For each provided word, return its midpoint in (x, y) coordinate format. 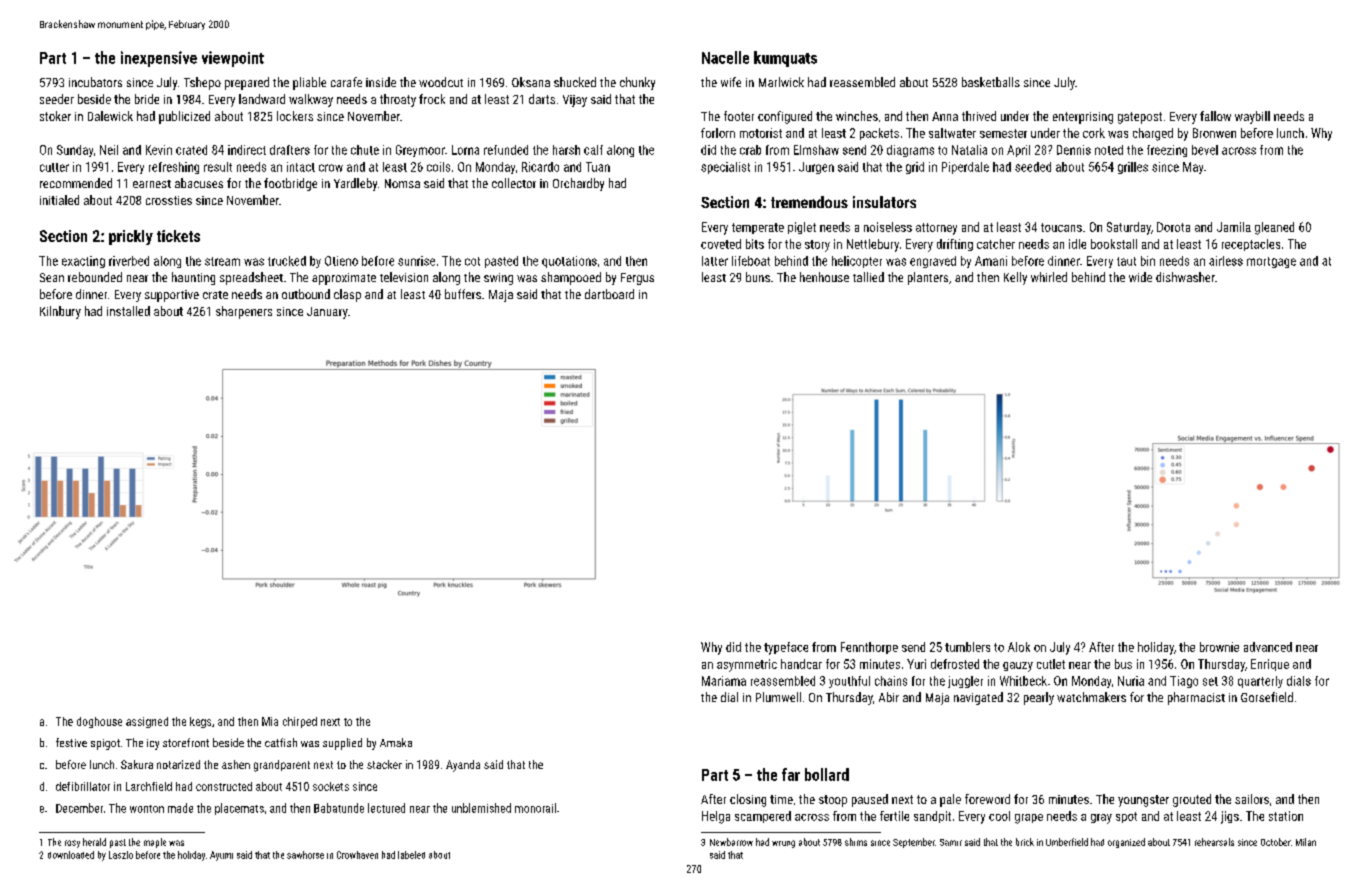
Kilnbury (60, 312)
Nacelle (725, 57)
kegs (200, 722)
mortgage (1271, 262)
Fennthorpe (869, 648)
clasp (347, 295)
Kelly (1015, 278)
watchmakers (1091, 697)
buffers (463, 294)
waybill (1252, 117)
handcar (801, 664)
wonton (147, 809)
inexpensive (159, 59)
